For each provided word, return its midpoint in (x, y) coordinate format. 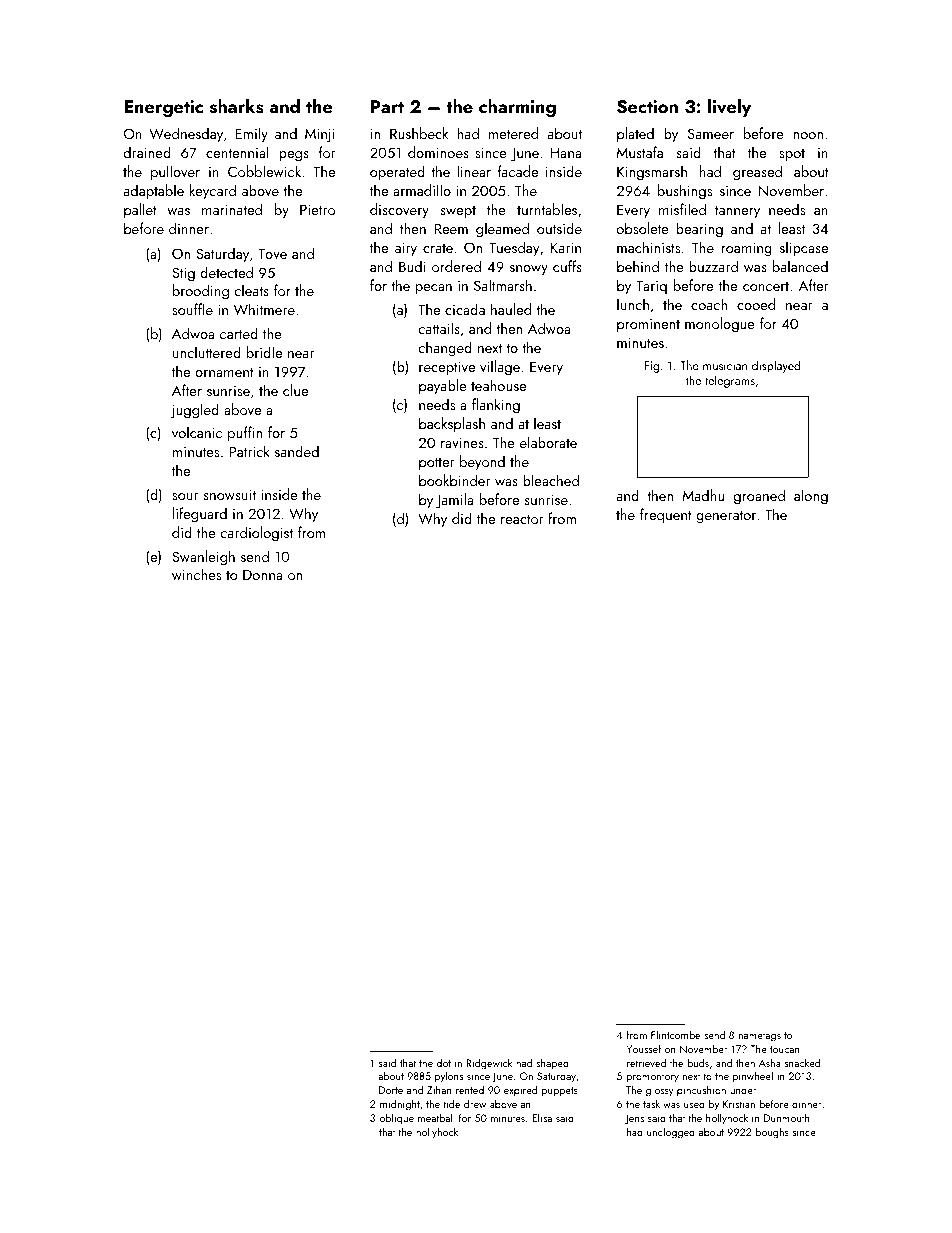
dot (443, 1062)
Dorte (391, 1090)
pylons (449, 1077)
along (811, 497)
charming (517, 108)
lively (729, 108)
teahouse (498, 385)
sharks (237, 106)
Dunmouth (787, 1117)
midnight (400, 1105)
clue (295, 390)
